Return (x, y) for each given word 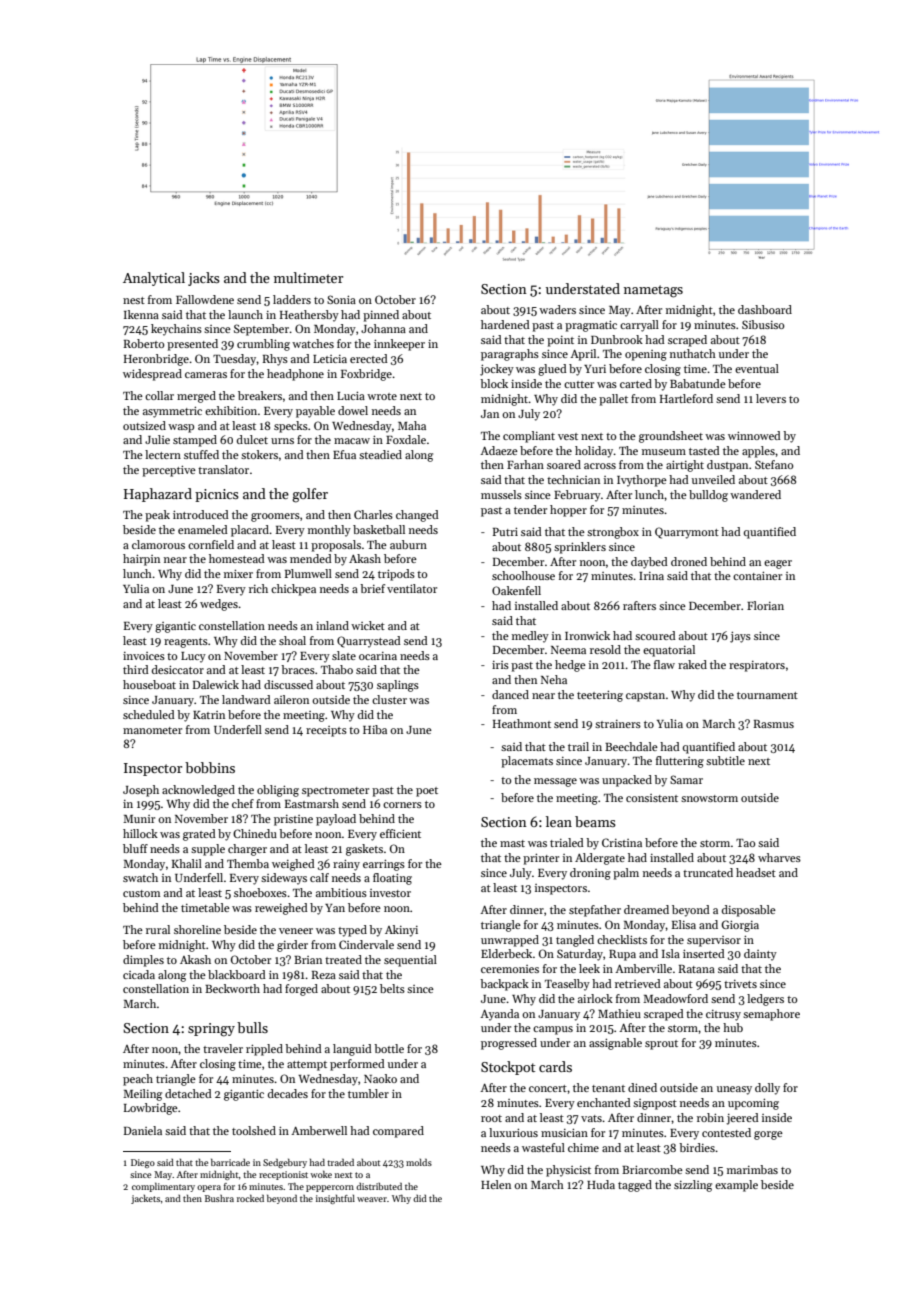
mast (512, 843)
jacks (204, 279)
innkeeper (399, 345)
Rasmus (774, 724)
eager (778, 564)
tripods (396, 575)
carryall (639, 326)
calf (319, 877)
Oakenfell (516, 590)
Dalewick (216, 684)
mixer (238, 573)
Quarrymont (687, 533)
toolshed (254, 1130)
